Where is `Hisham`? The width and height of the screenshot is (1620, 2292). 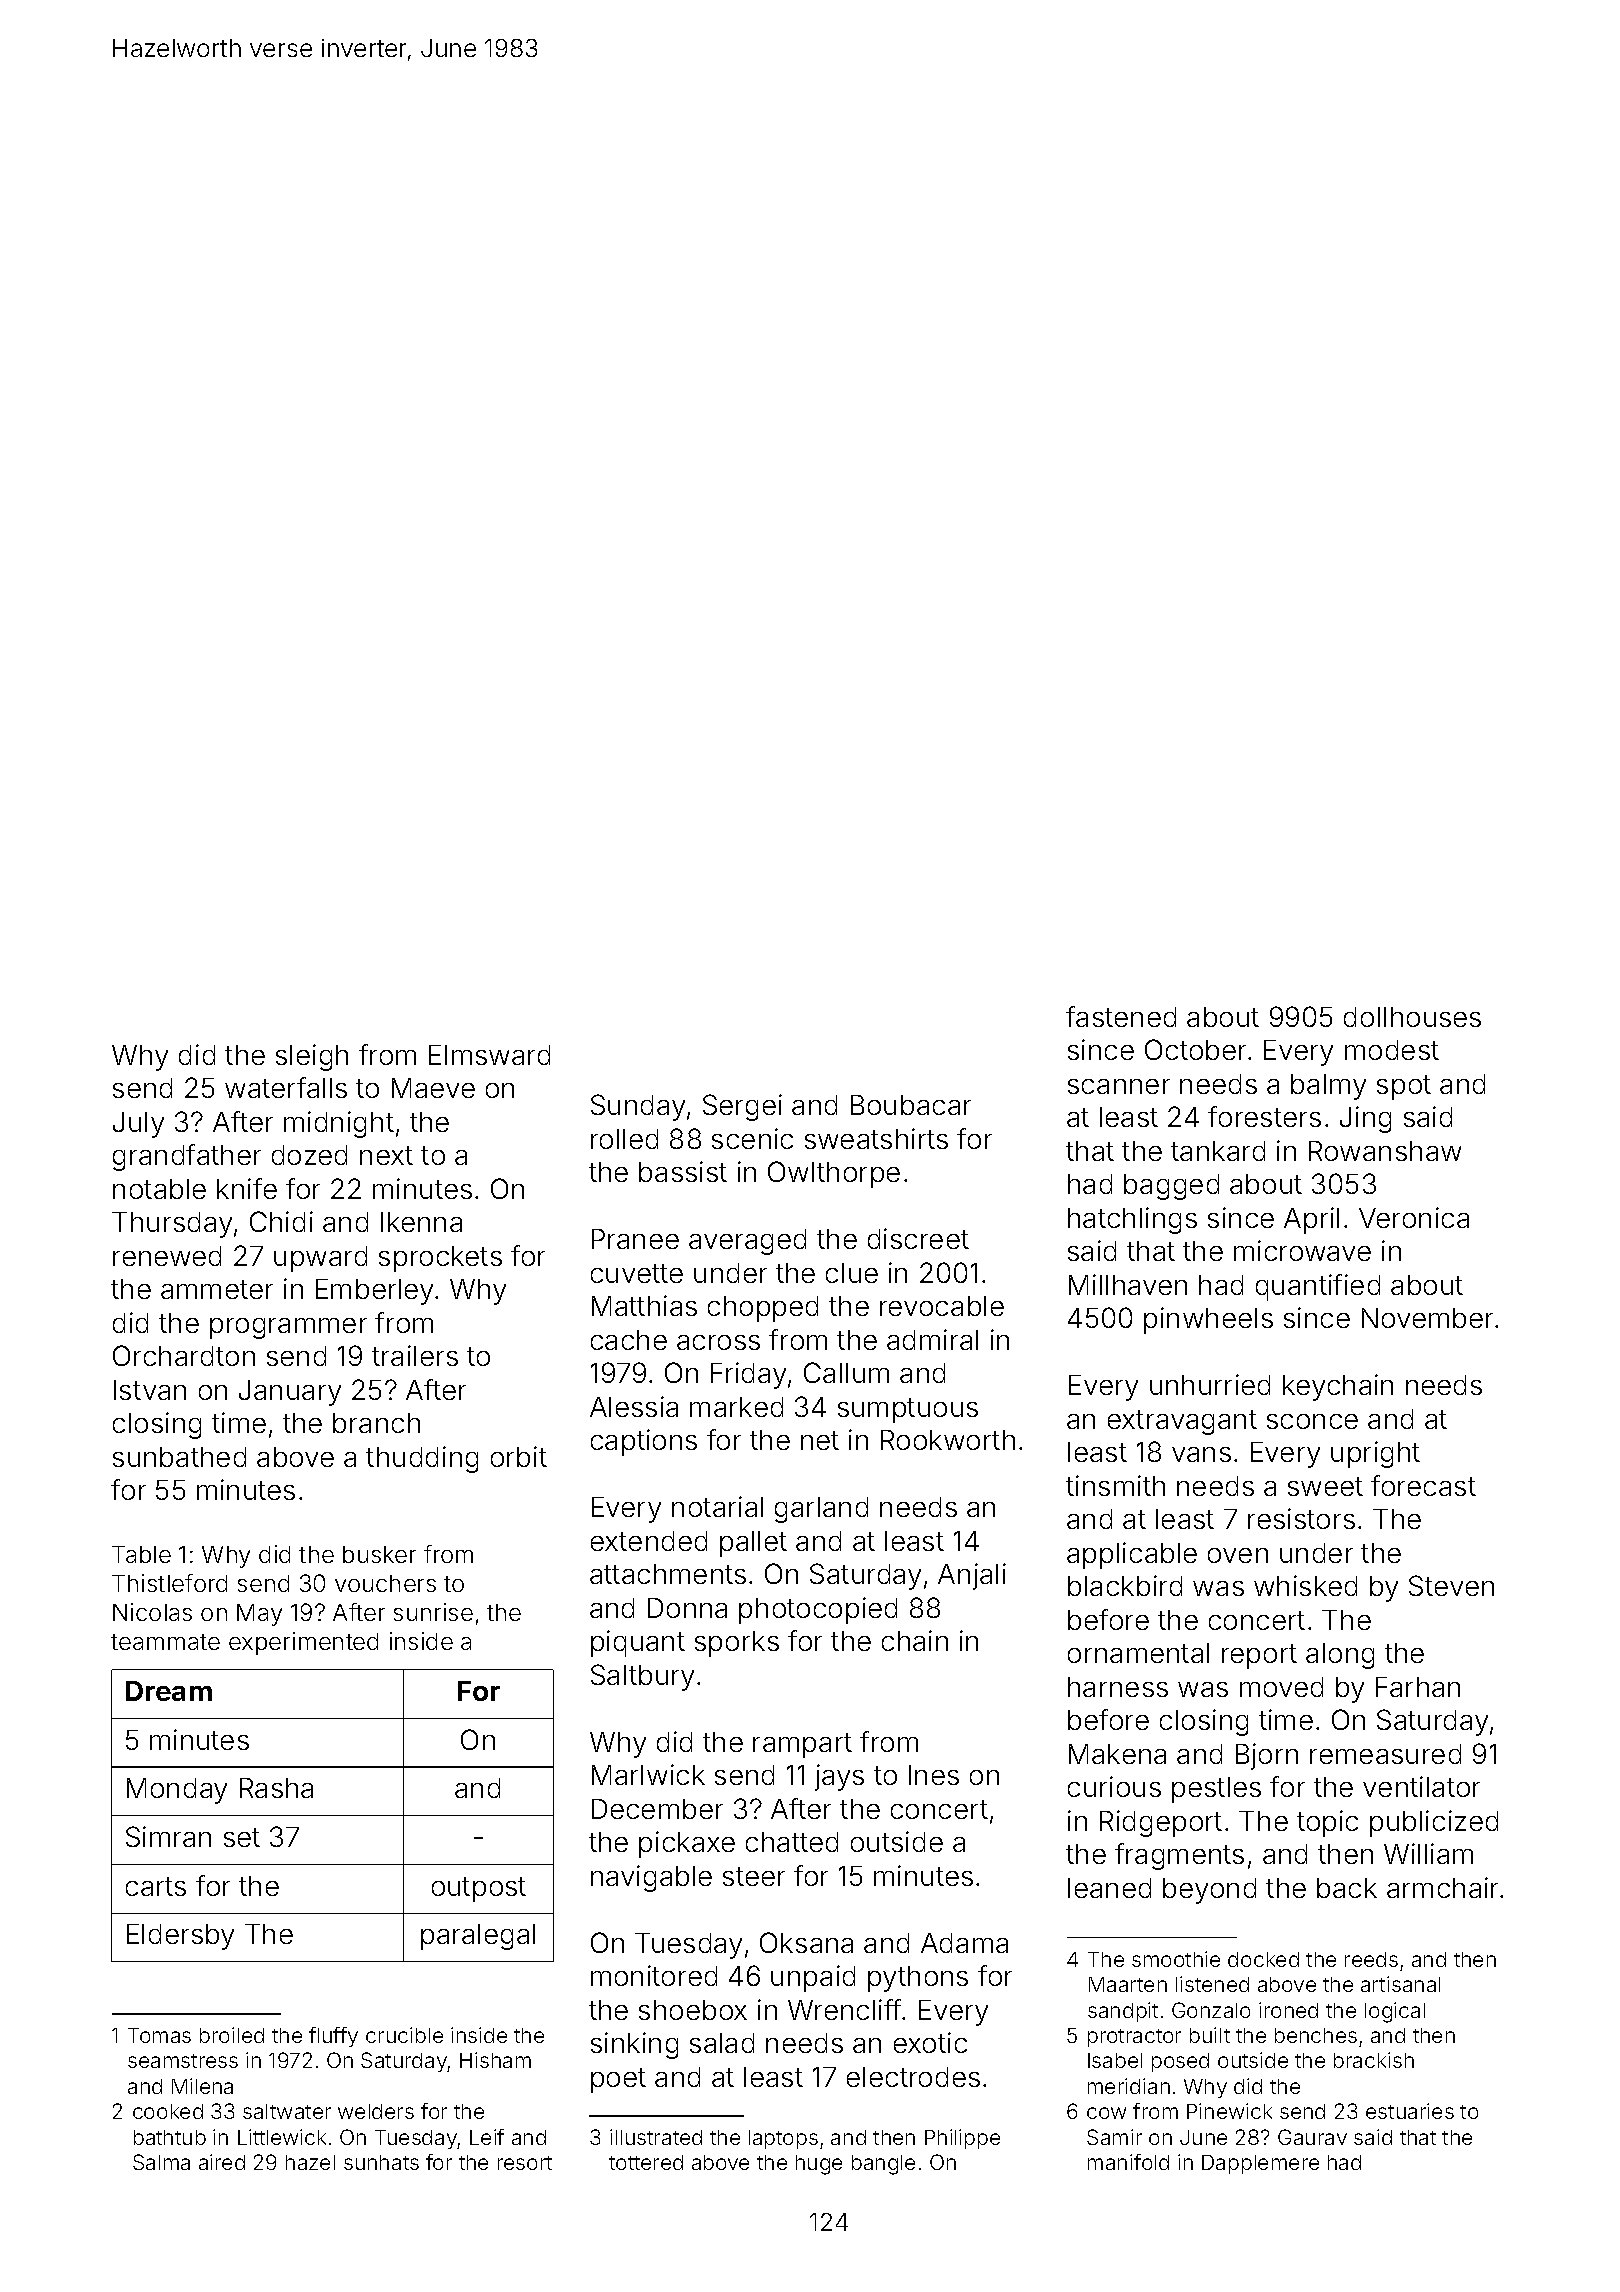 Hisham is located at coordinates (495, 2060).
